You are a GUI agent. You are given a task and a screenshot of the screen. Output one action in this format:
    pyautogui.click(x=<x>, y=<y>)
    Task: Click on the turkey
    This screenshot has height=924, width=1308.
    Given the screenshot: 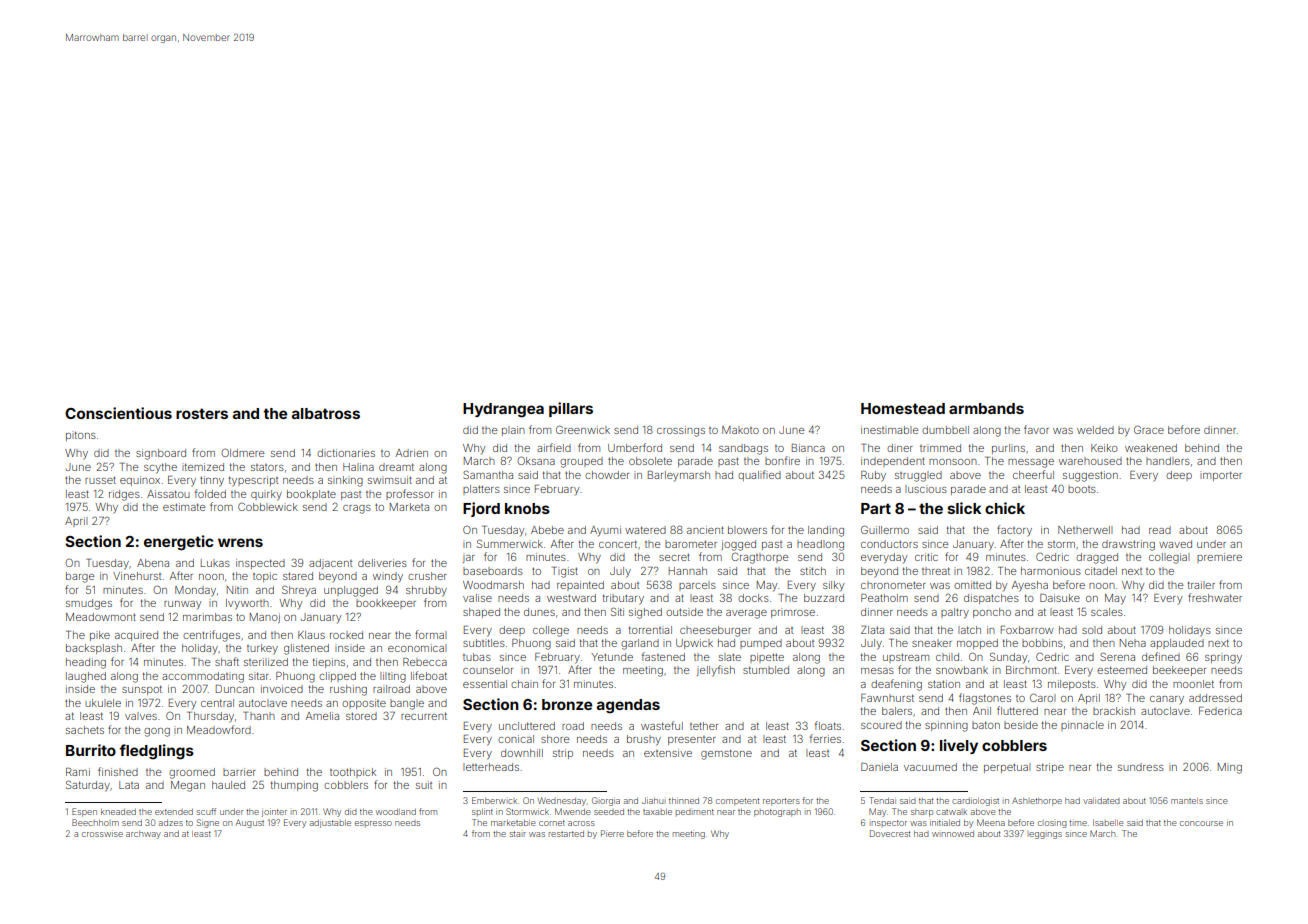 What is the action you would take?
    pyautogui.click(x=262, y=649)
